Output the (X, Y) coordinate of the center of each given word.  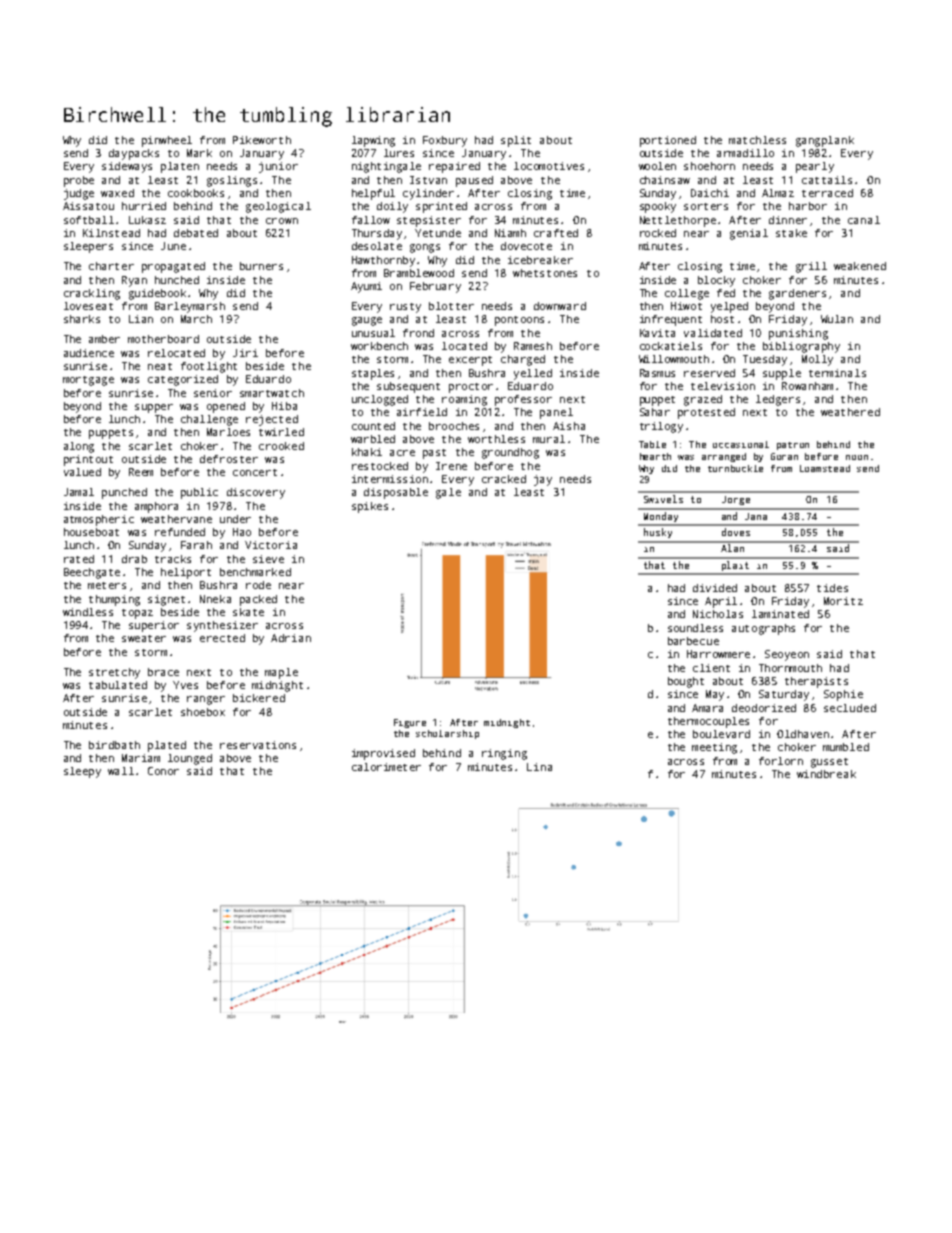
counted (373, 426)
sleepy (82, 772)
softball (89, 220)
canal (864, 220)
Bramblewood (419, 273)
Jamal (79, 492)
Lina (539, 767)
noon (857, 457)
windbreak (826, 774)
